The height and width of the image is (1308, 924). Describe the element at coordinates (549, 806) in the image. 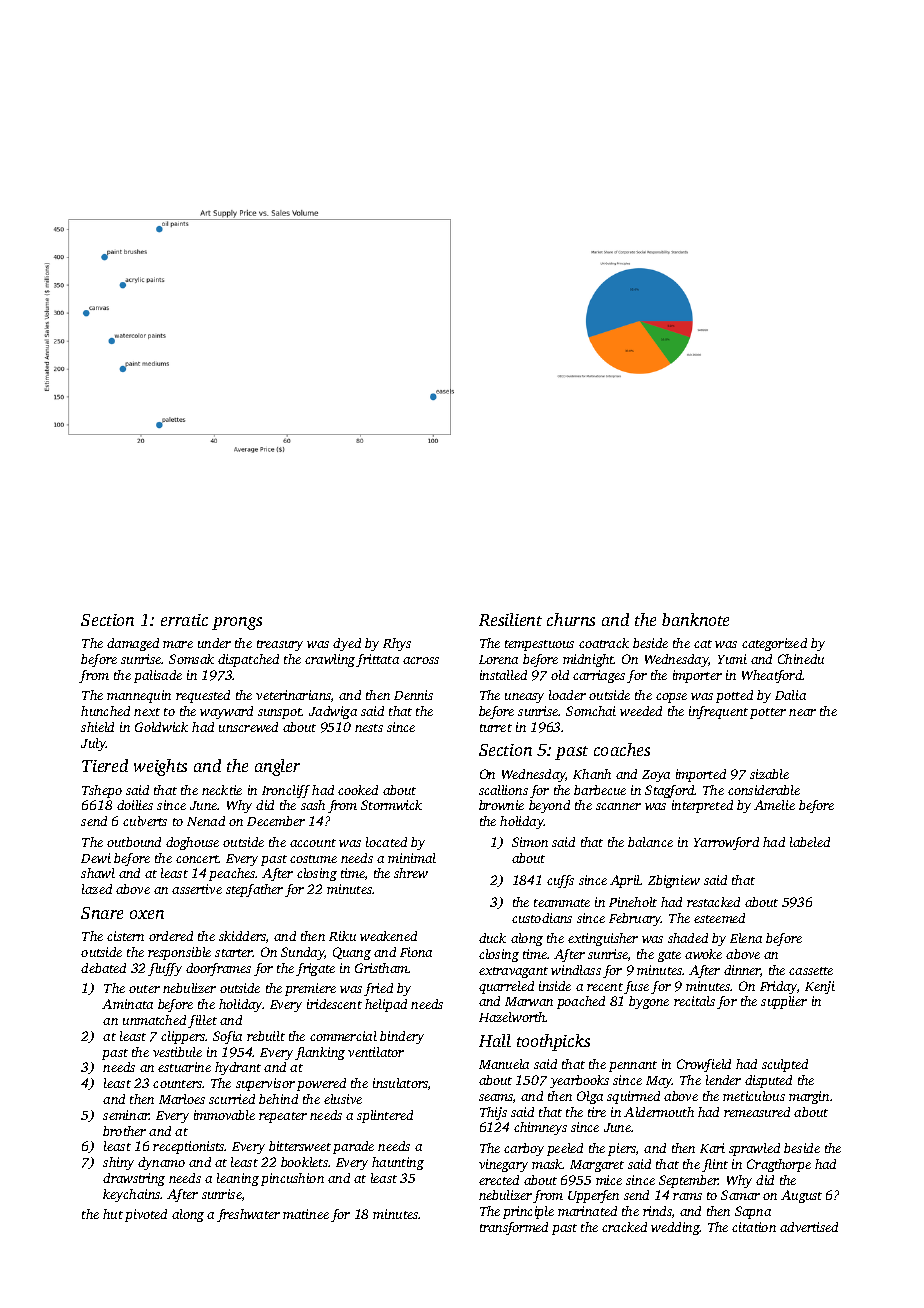

I see `beyond` at that location.
